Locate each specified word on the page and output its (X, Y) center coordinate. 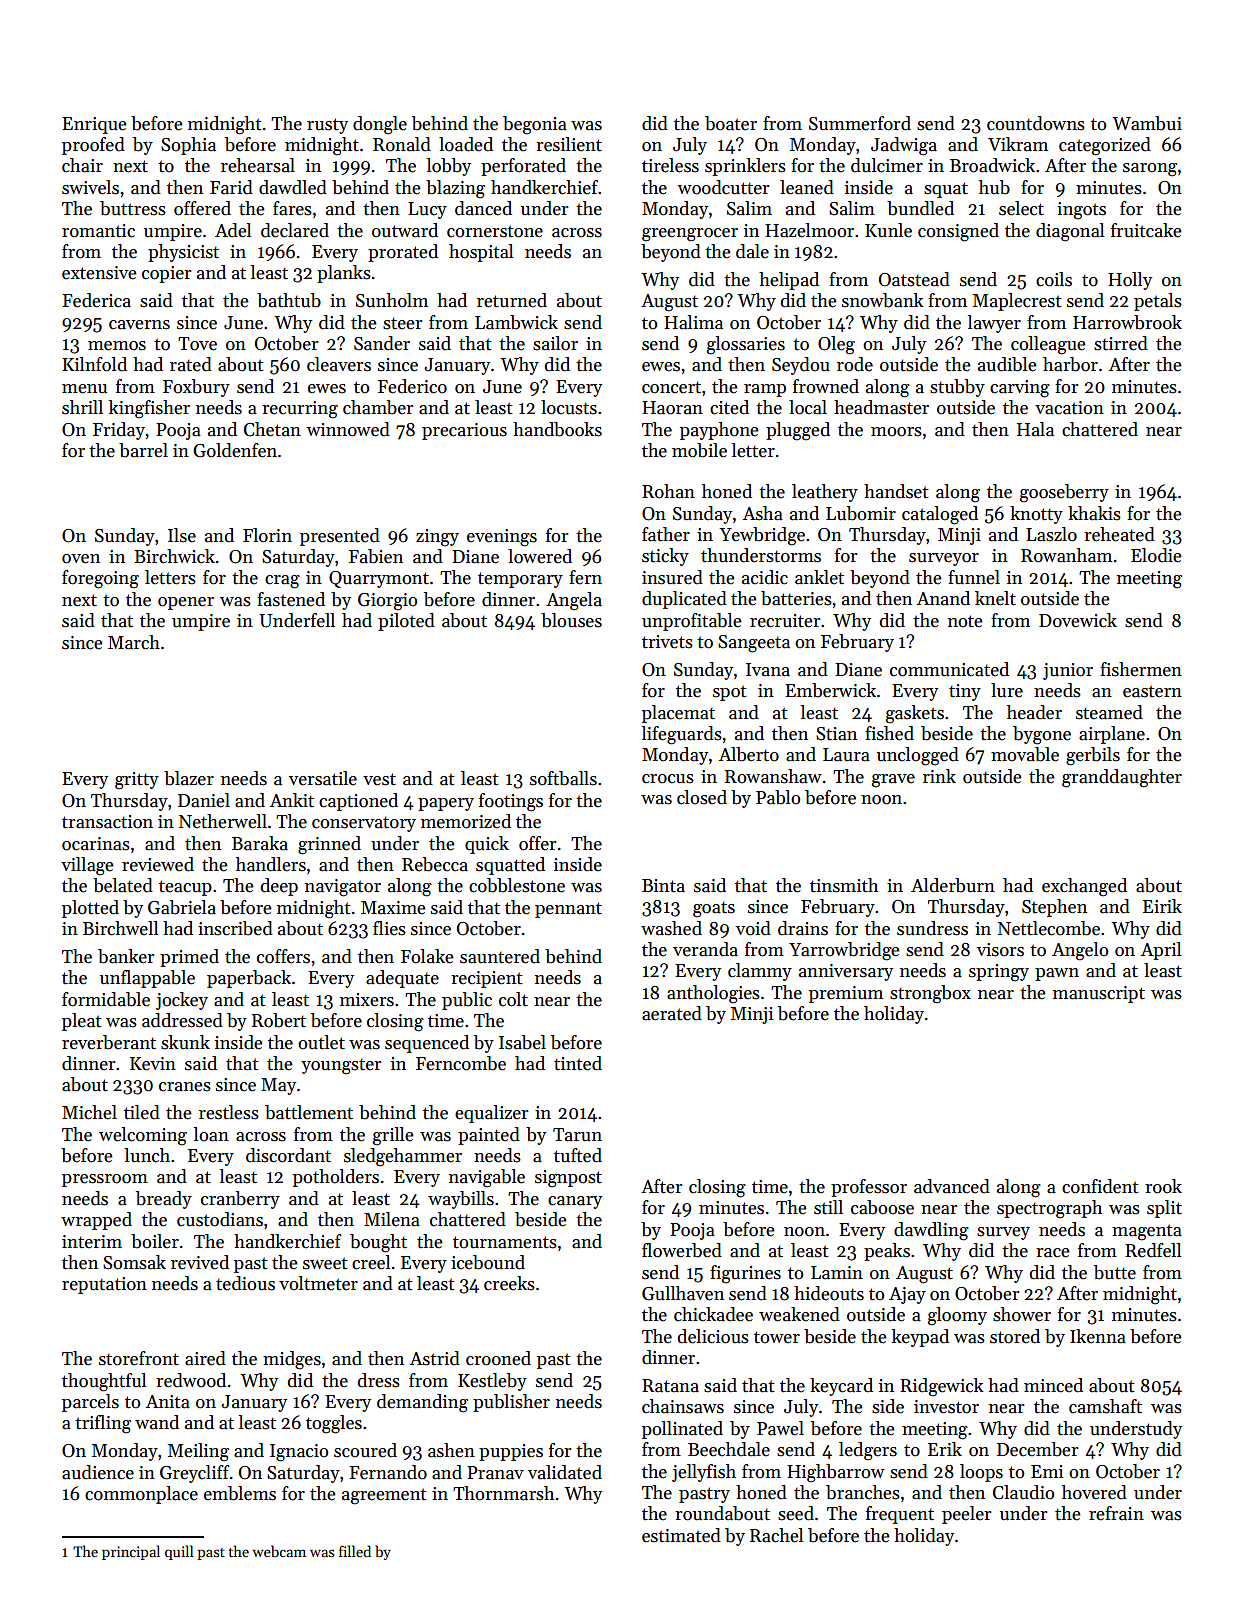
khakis (1094, 513)
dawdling (931, 1231)
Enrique (94, 125)
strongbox (930, 994)
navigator (343, 888)
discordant (288, 1155)
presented (340, 537)
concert (671, 387)
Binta (663, 886)
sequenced (427, 1044)
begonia (535, 125)
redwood (191, 1380)
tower (777, 1337)
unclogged (918, 756)
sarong (1150, 170)
